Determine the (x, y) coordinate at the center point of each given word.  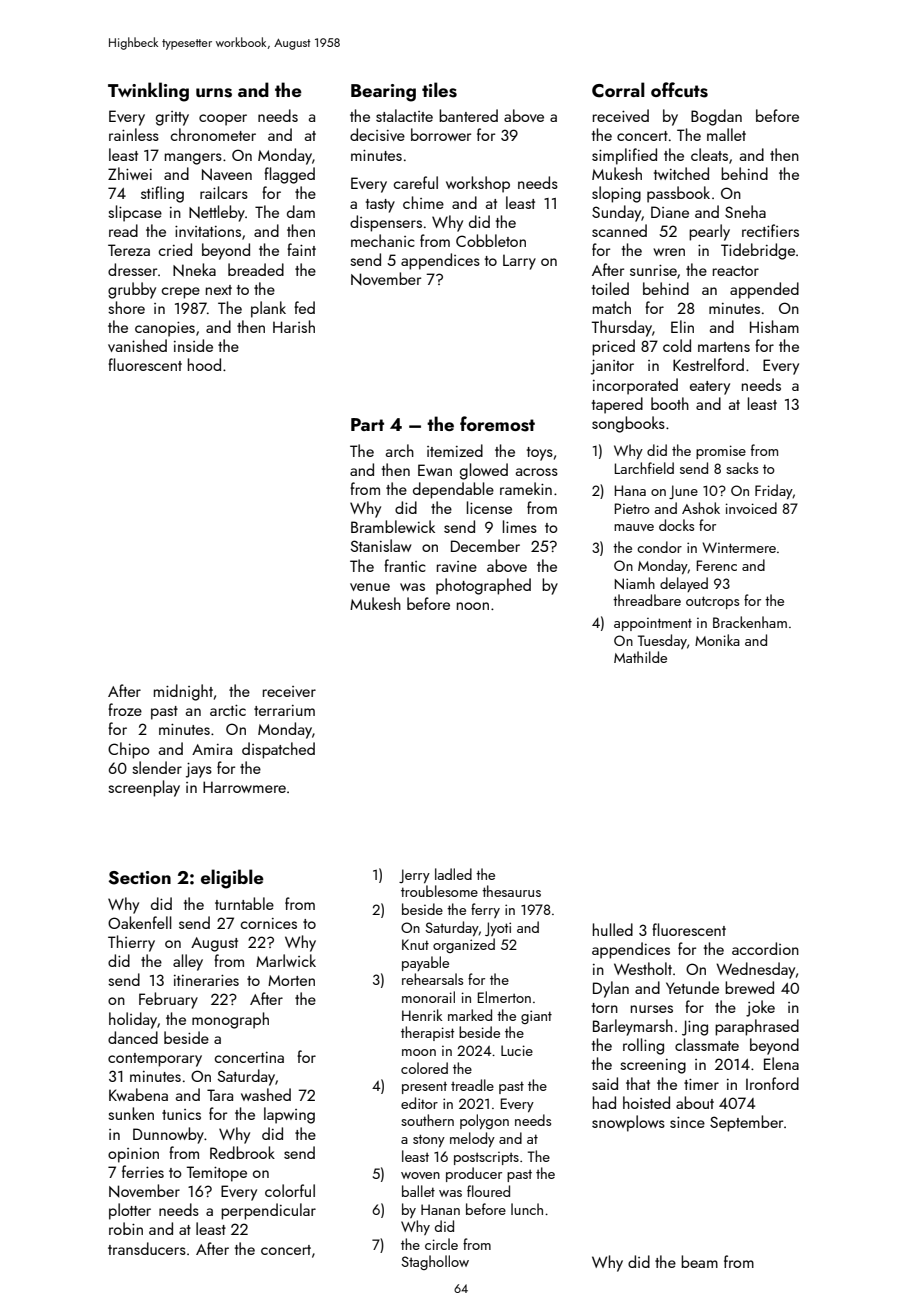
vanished (137, 345)
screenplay (144, 788)
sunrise (653, 270)
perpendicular (268, 1211)
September (746, 1123)
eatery (710, 388)
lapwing (289, 1115)
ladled (453, 874)
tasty (380, 206)
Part (367, 424)
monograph (230, 1020)
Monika (717, 640)
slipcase (135, 213)
